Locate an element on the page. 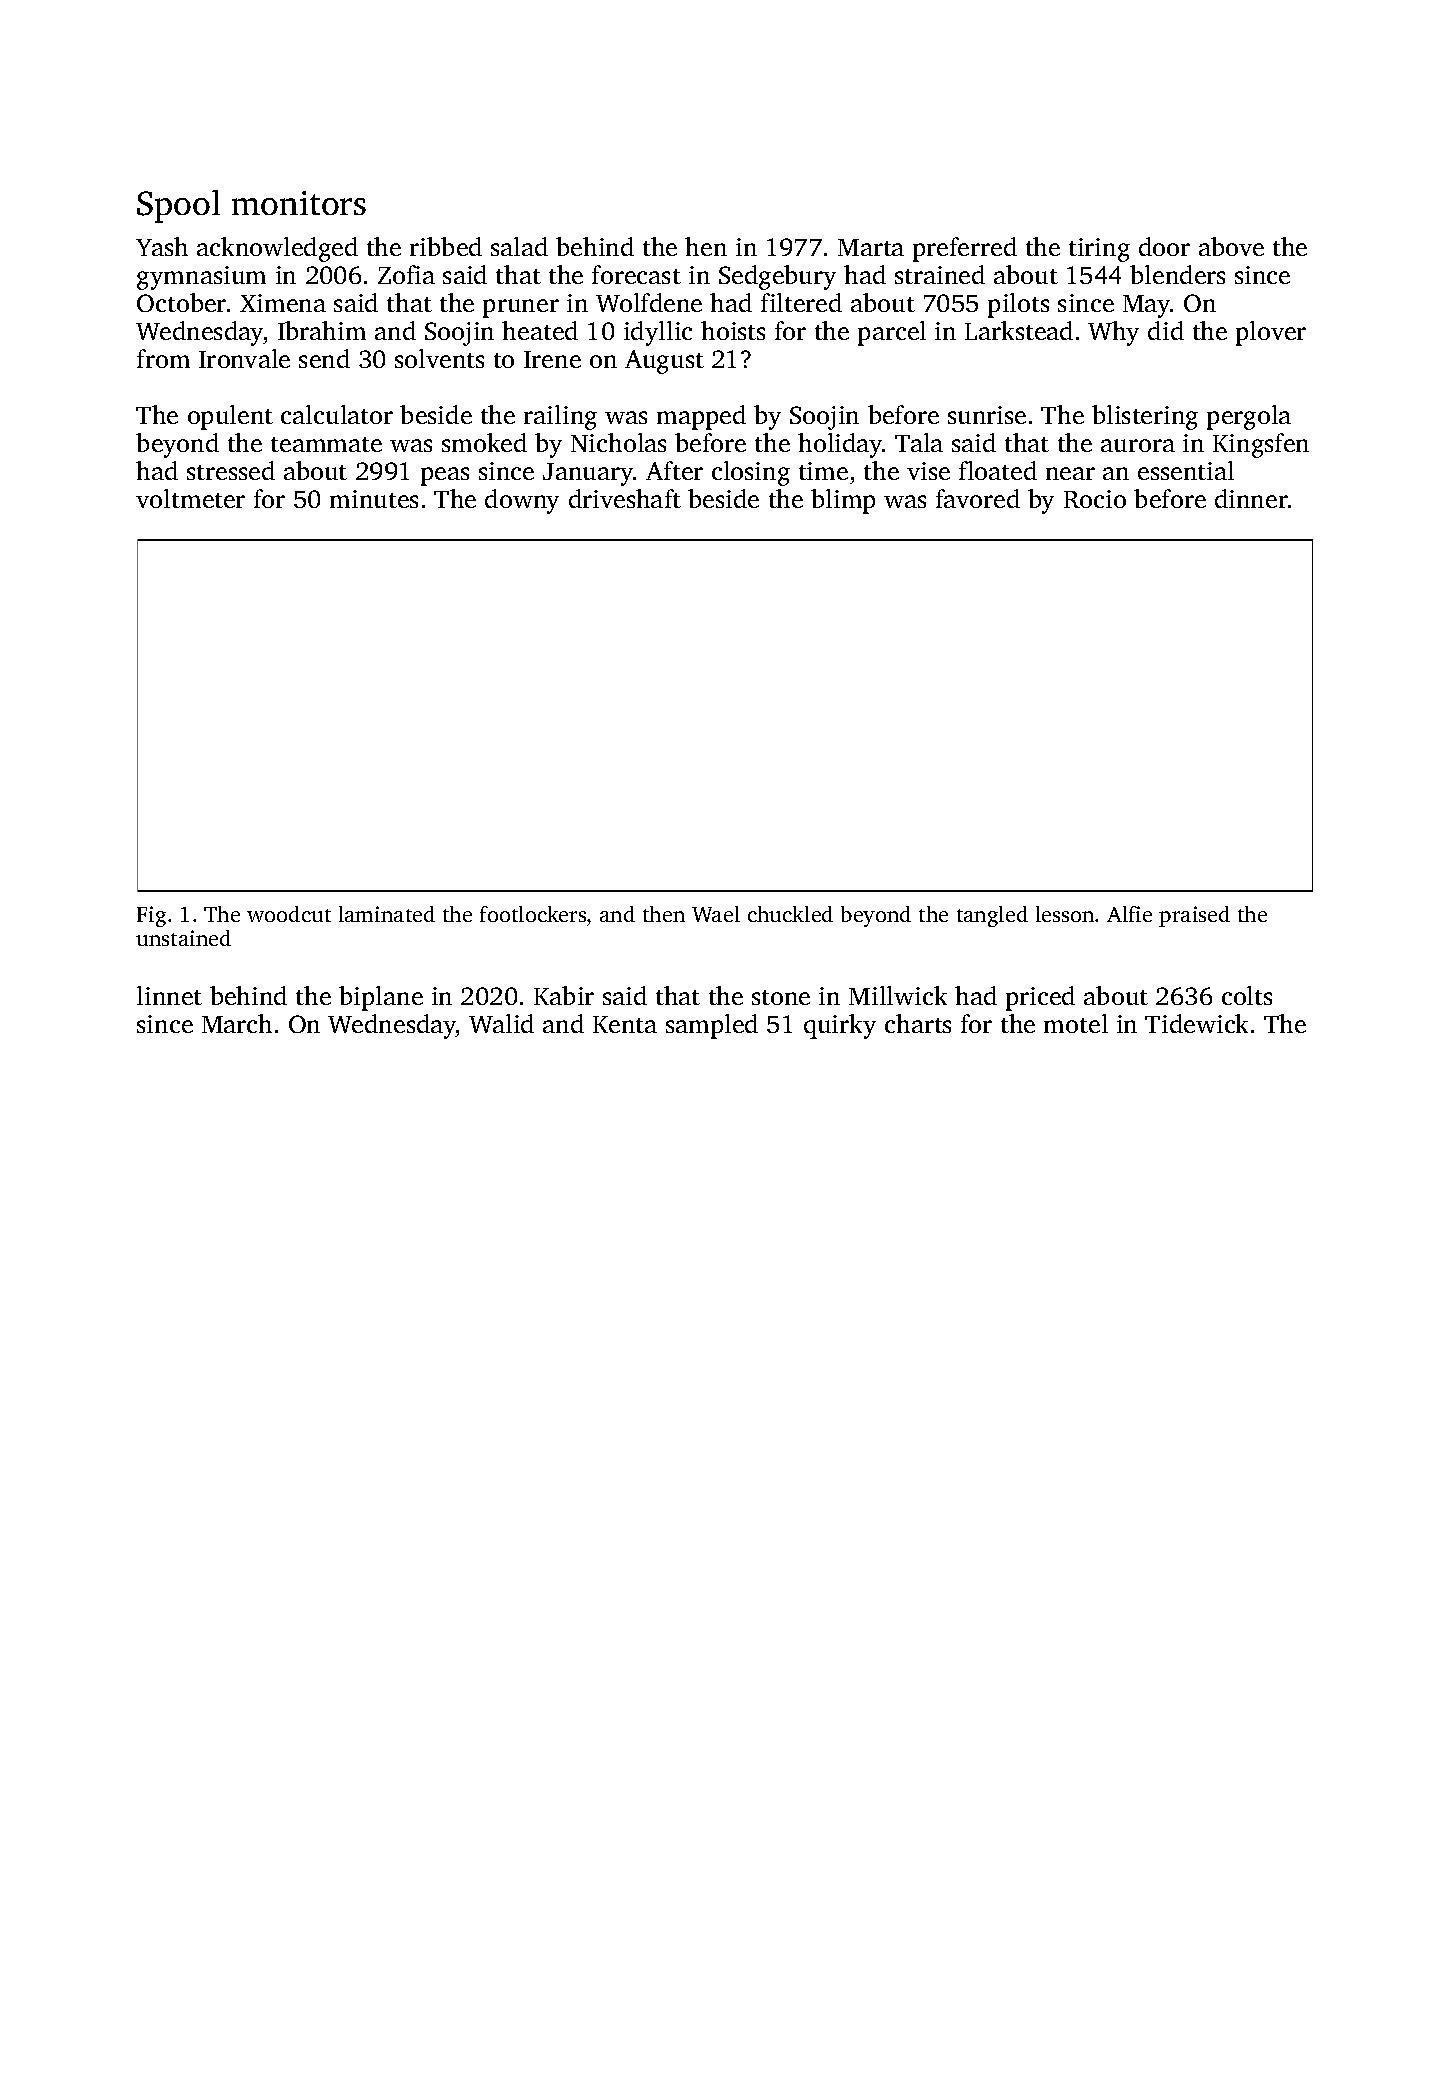 Image resolution: width=1450 pixels, height=2100 pixels. Spool is located at coordinates (178, 206).
